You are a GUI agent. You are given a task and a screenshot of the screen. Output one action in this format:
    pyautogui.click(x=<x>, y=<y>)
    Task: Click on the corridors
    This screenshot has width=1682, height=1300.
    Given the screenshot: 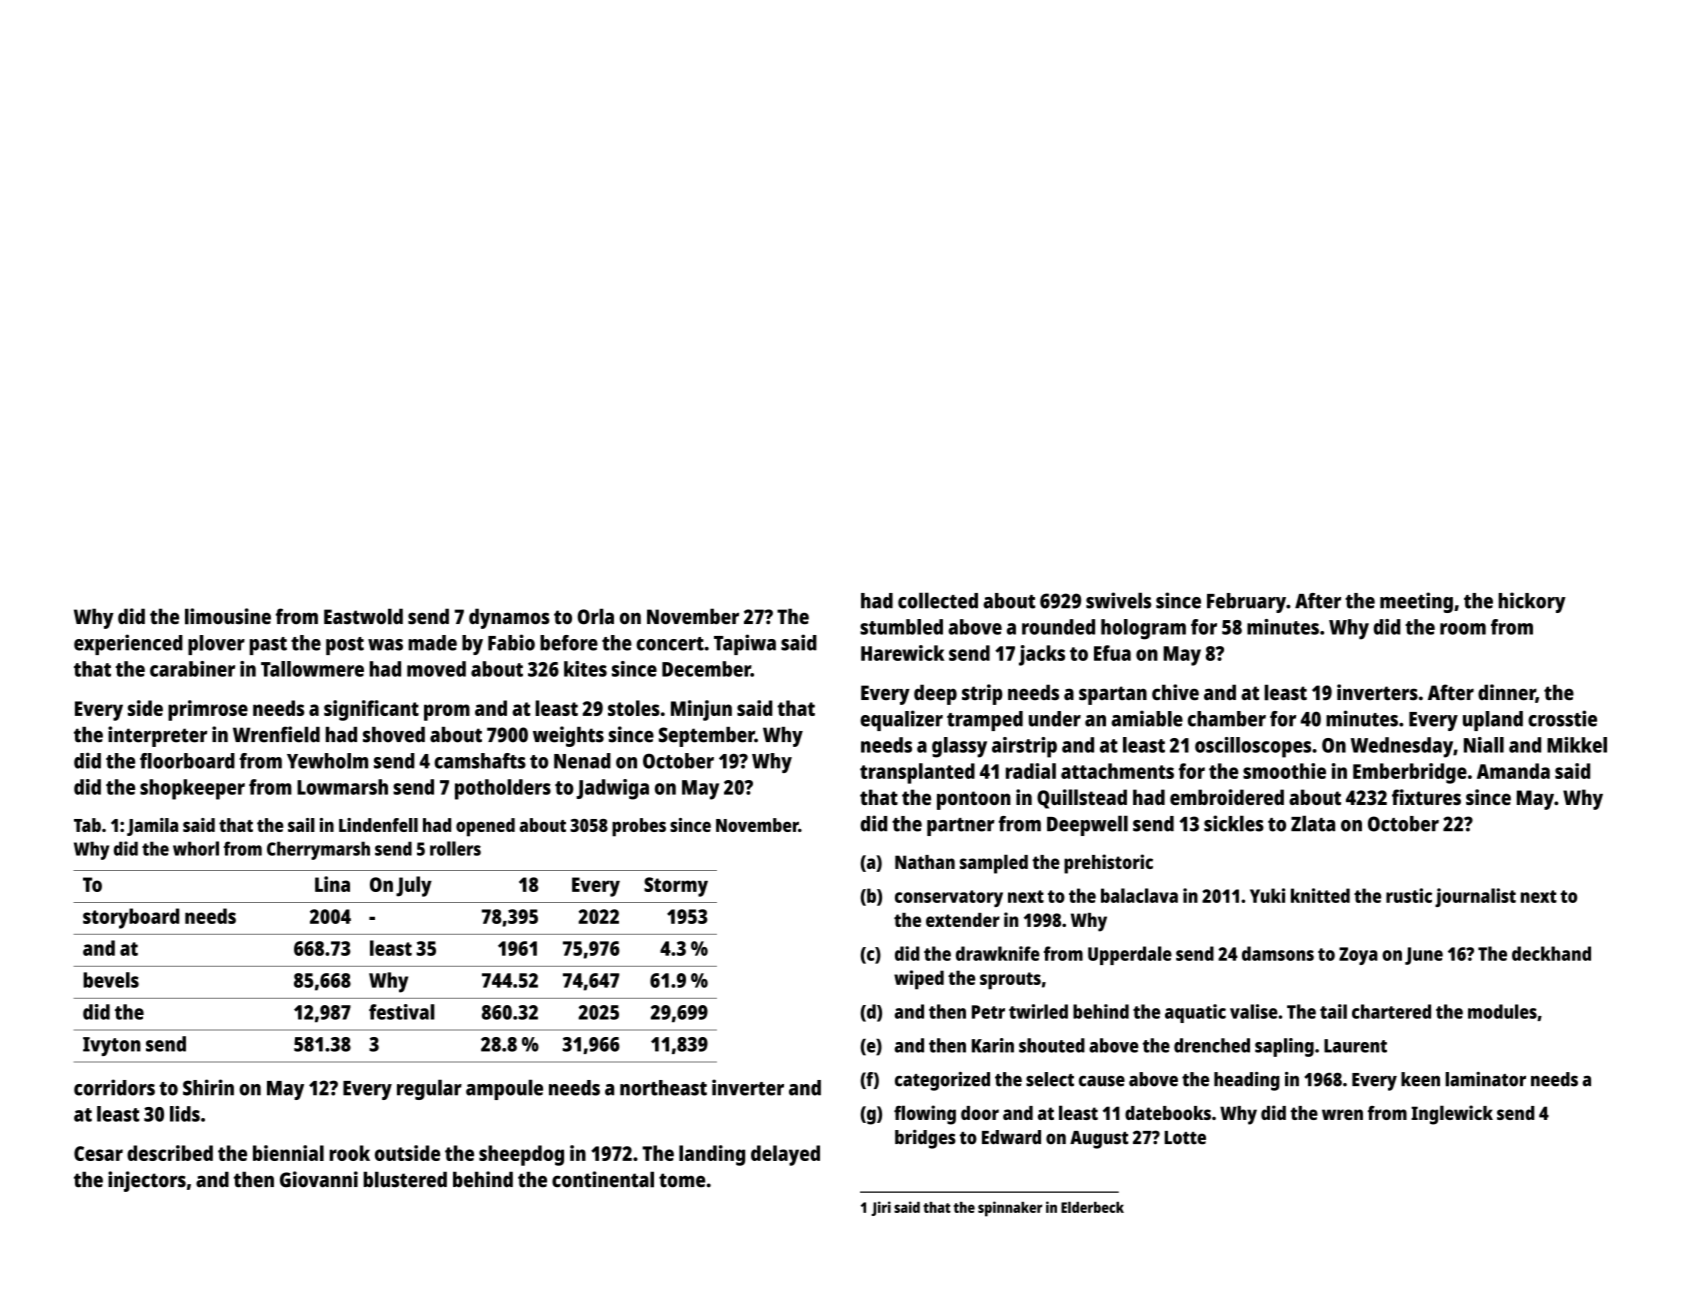 What is the action you would take?
    pyautogui.click(x=114, y=1087)
